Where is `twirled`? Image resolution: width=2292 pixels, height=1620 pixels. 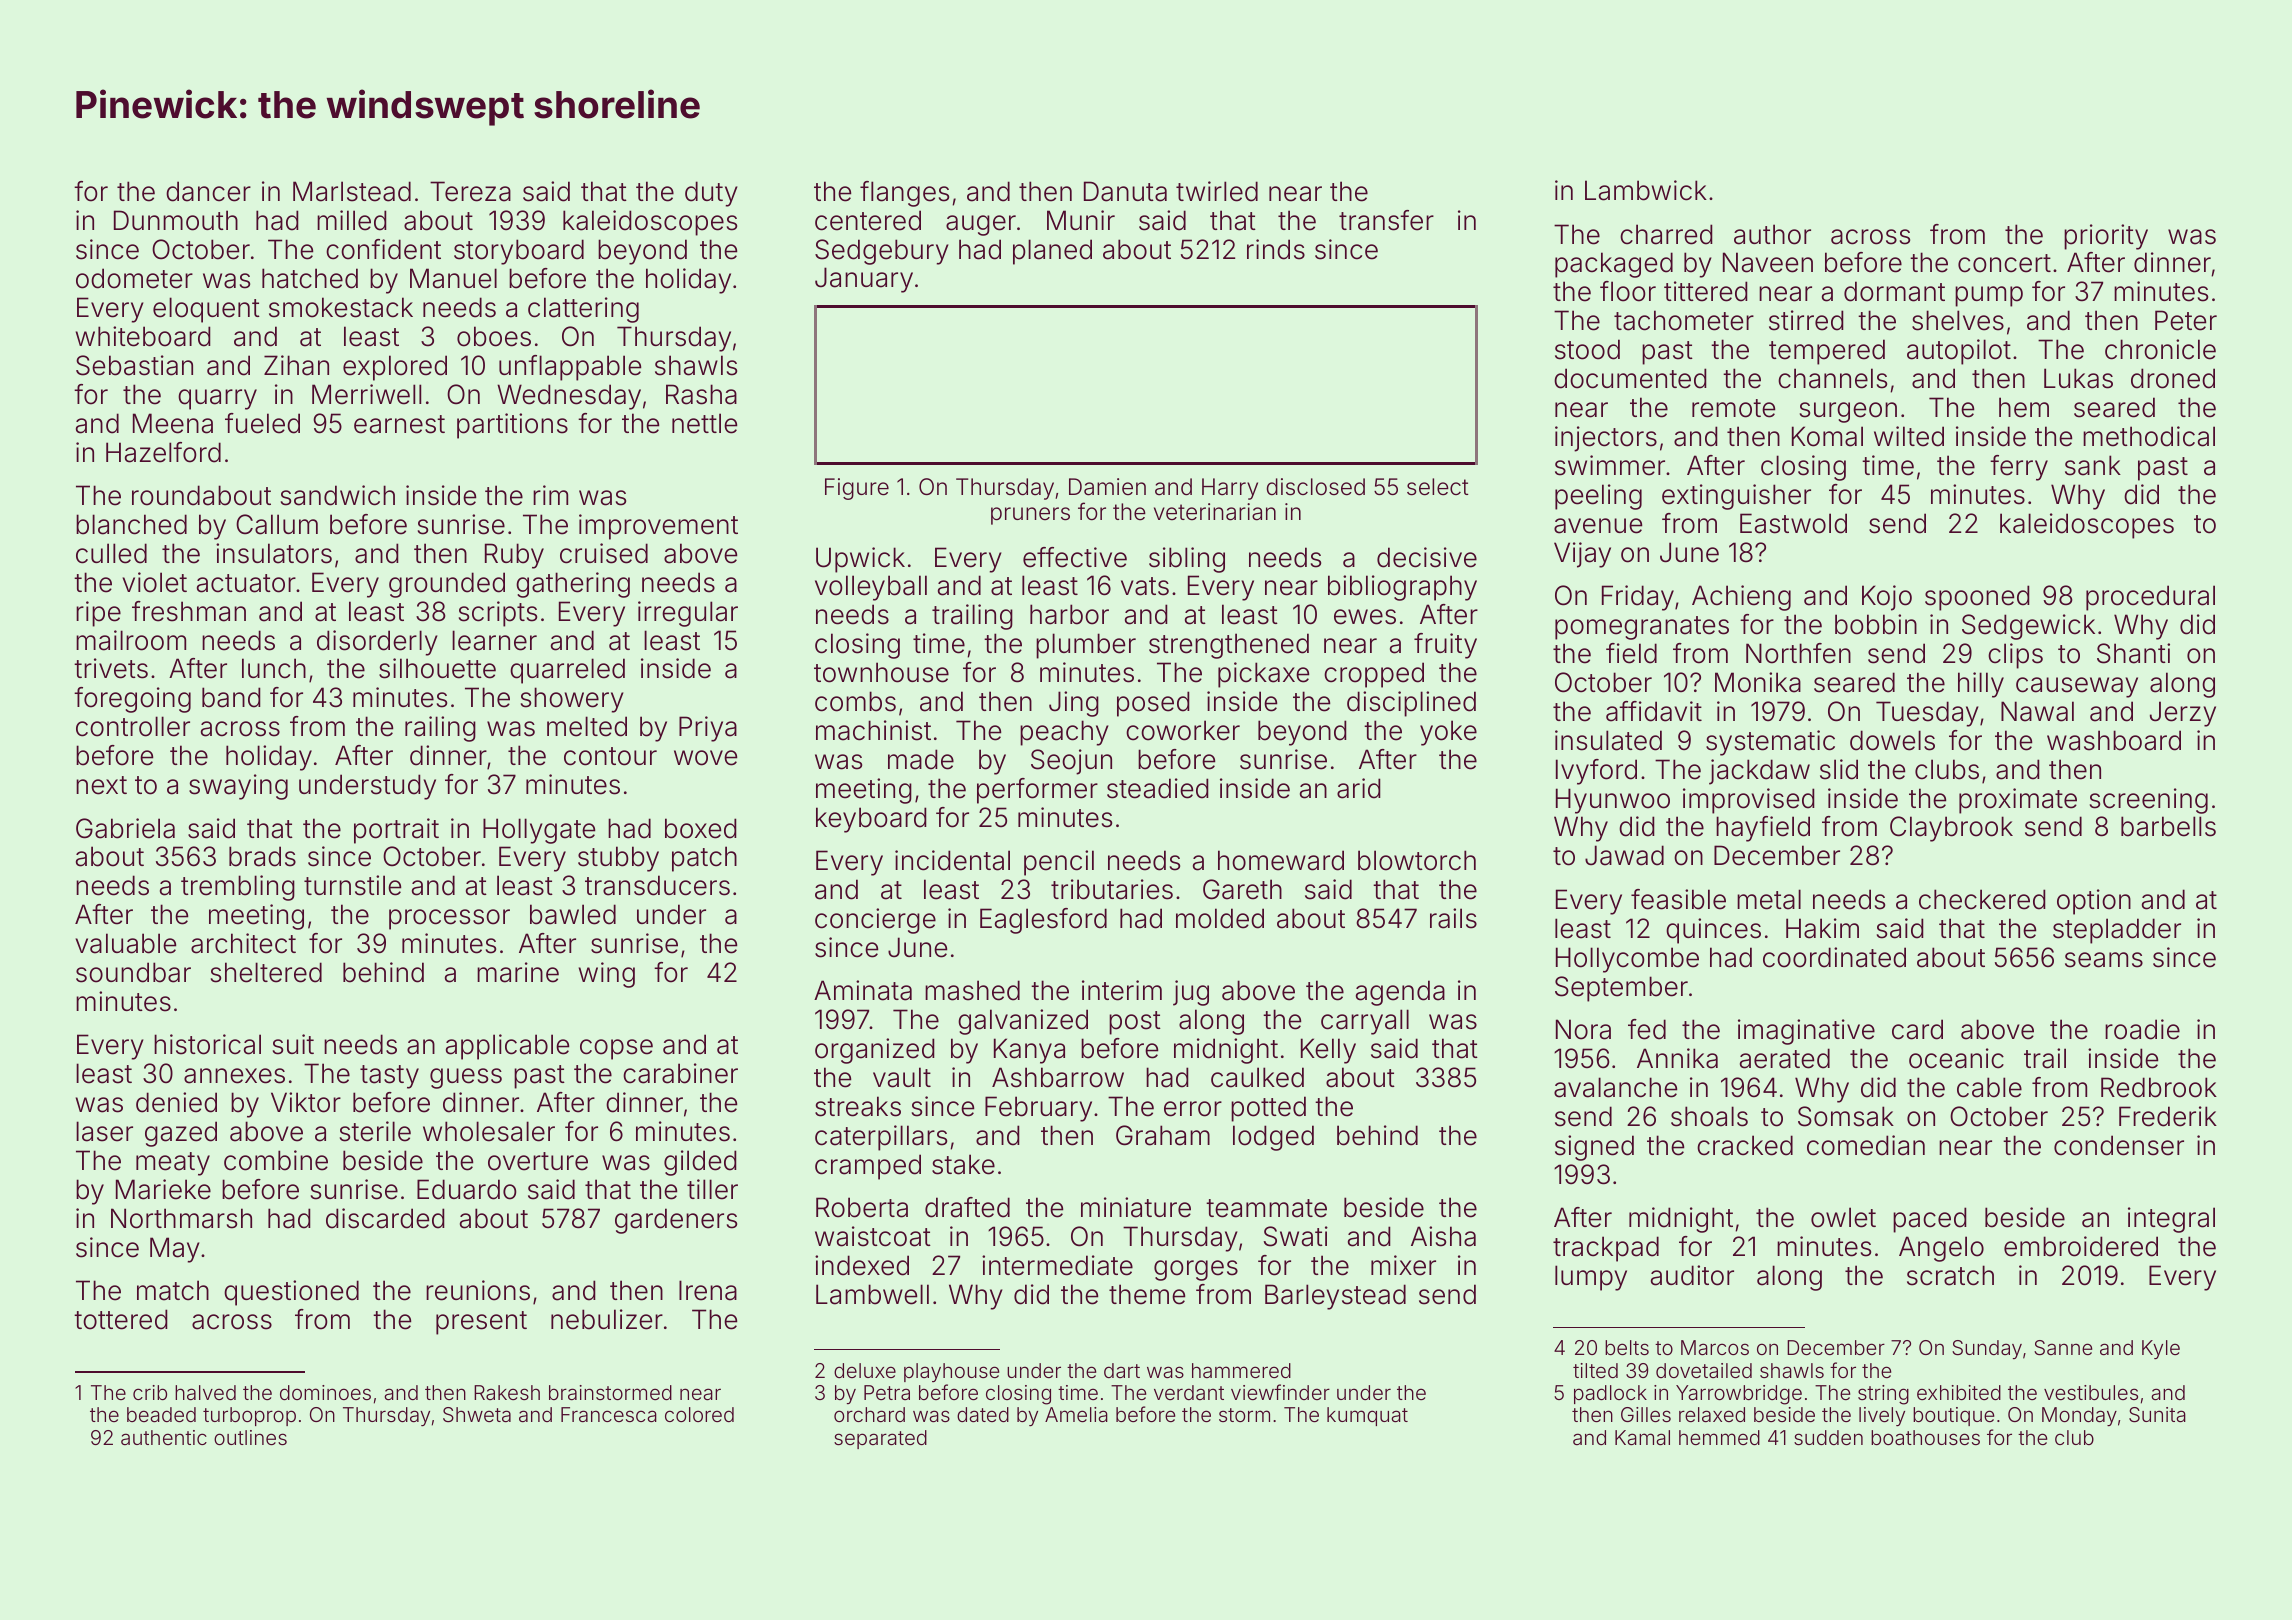 twirled is located at coordinates (1217, 191).
